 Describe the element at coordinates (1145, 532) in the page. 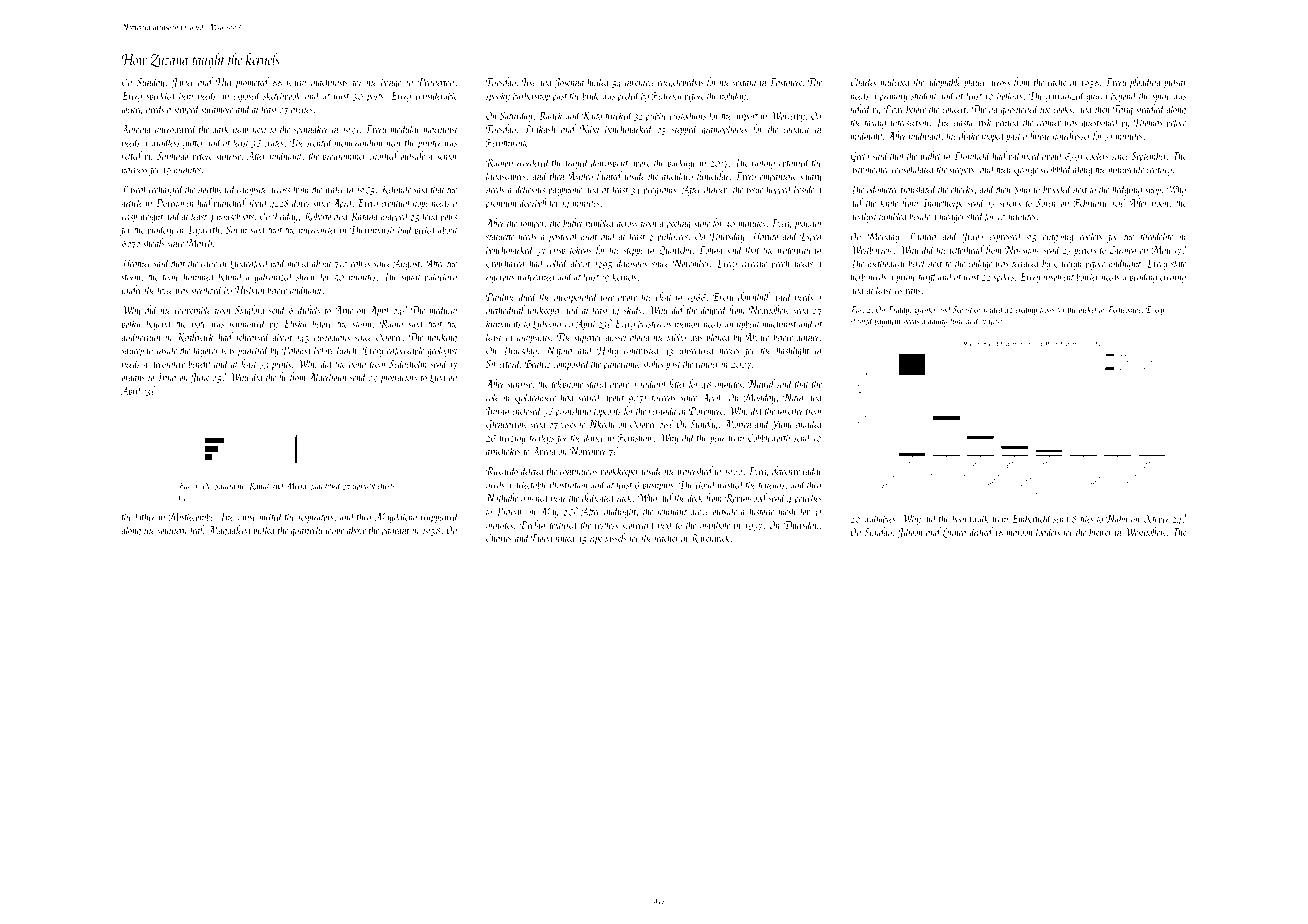

I see `Westhollow` at that location.
